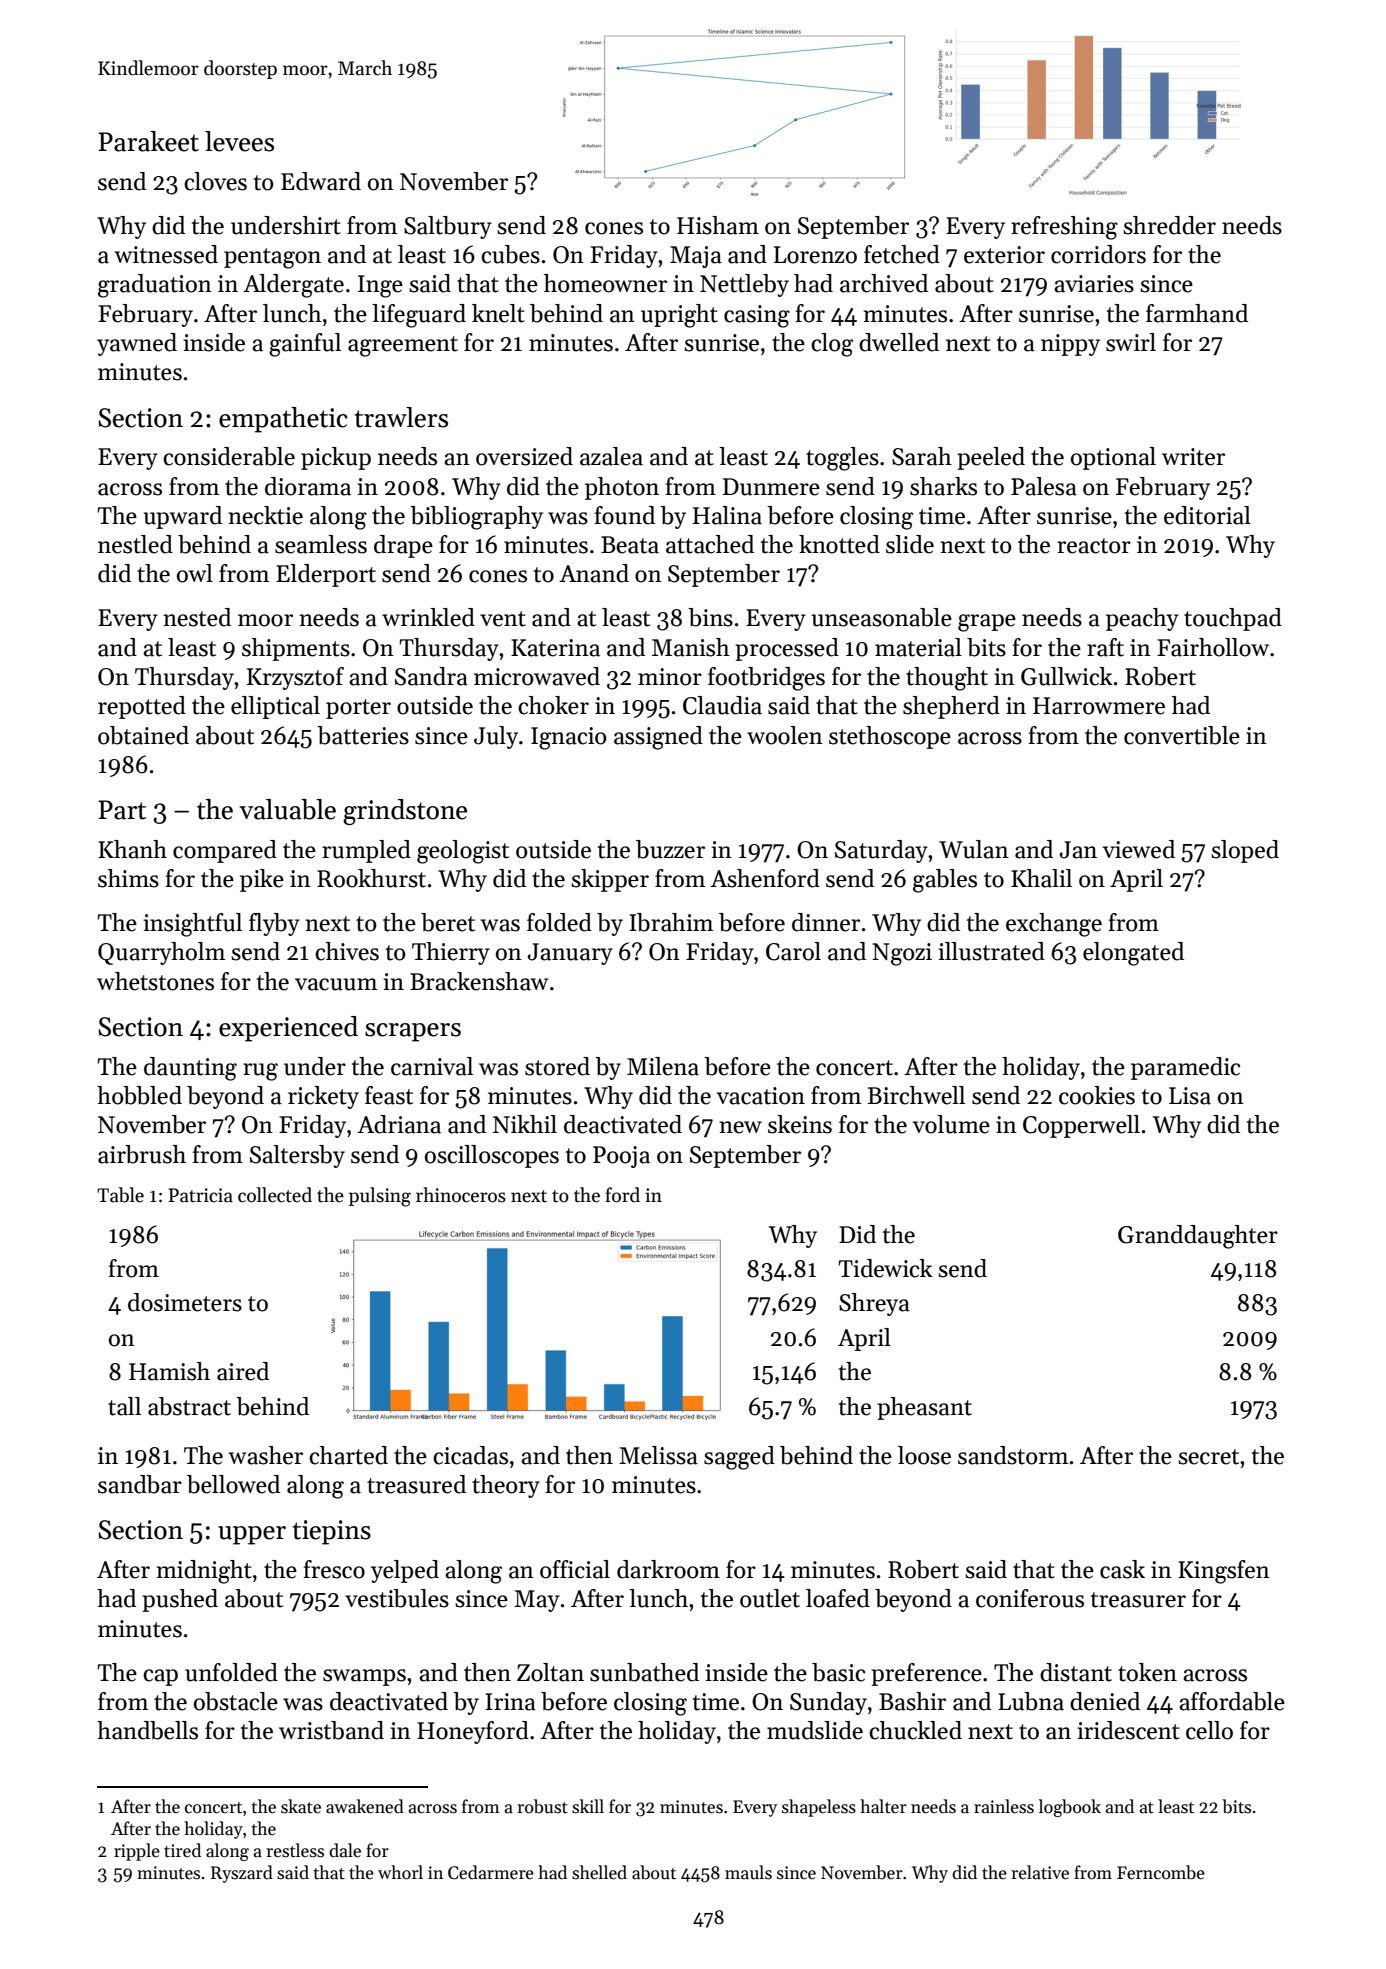 This document has width=1386, height=1969. Describe the element at coordinates (710, 617) in the document. I see `bins` at that location.
